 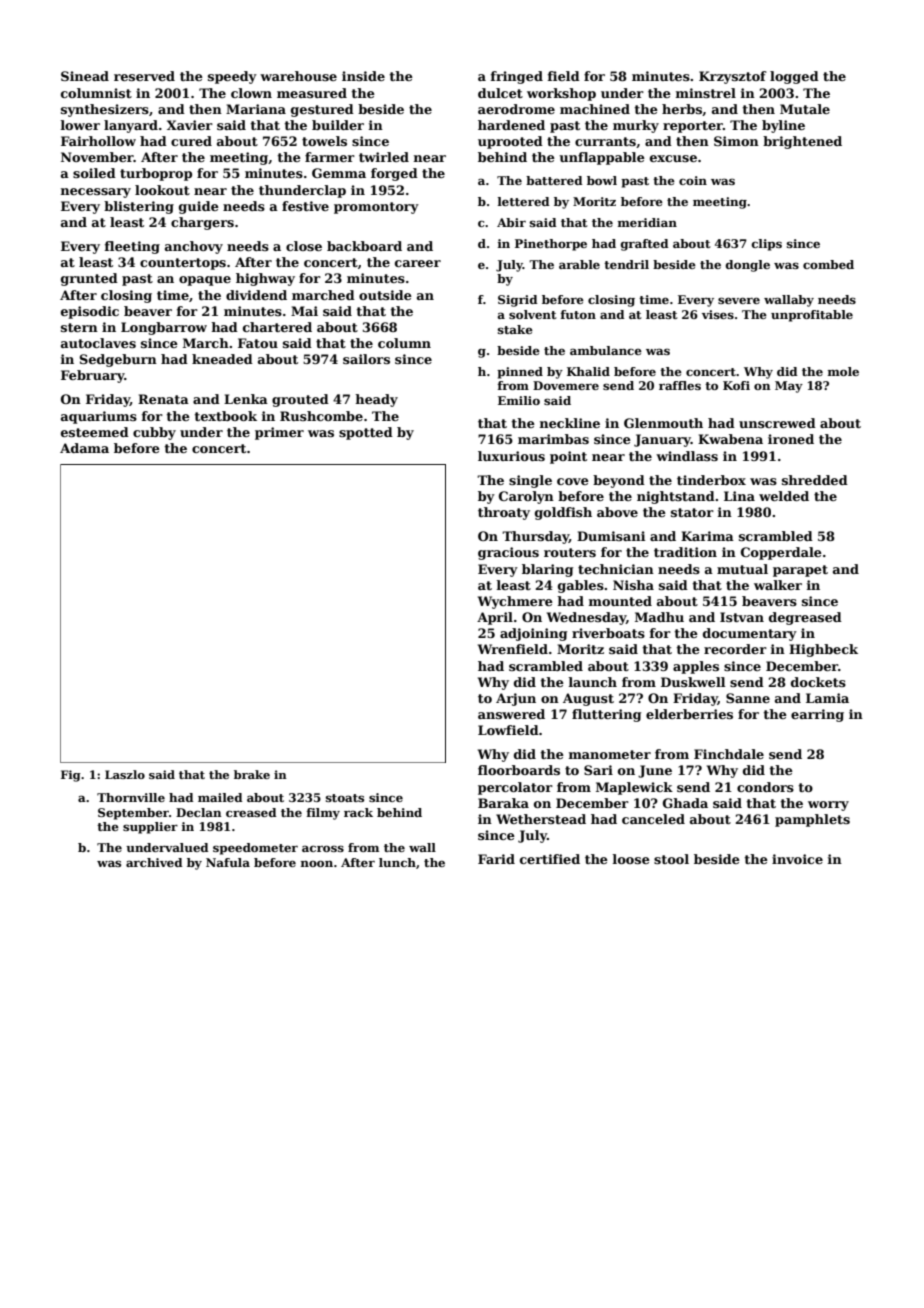 I want to click on grunted, so click(x=89, y=279).
